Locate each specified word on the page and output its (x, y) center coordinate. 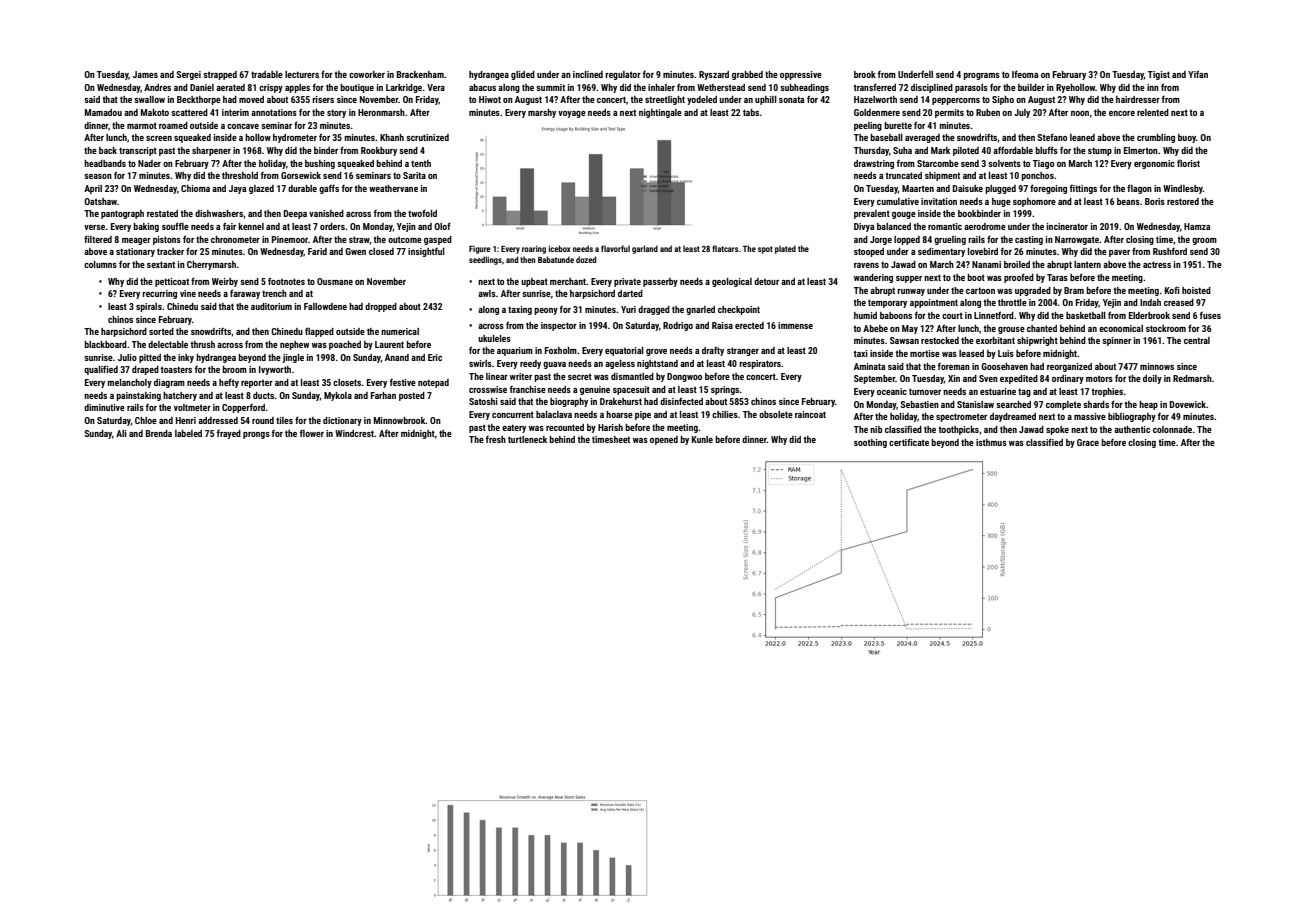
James (145, 74)
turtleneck (527, 439)
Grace (1088, 442)
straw (359, 239)
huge (1001, 202)
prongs (256, 435)
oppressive (801, 75)
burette (898, 125)
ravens (866, 265)
